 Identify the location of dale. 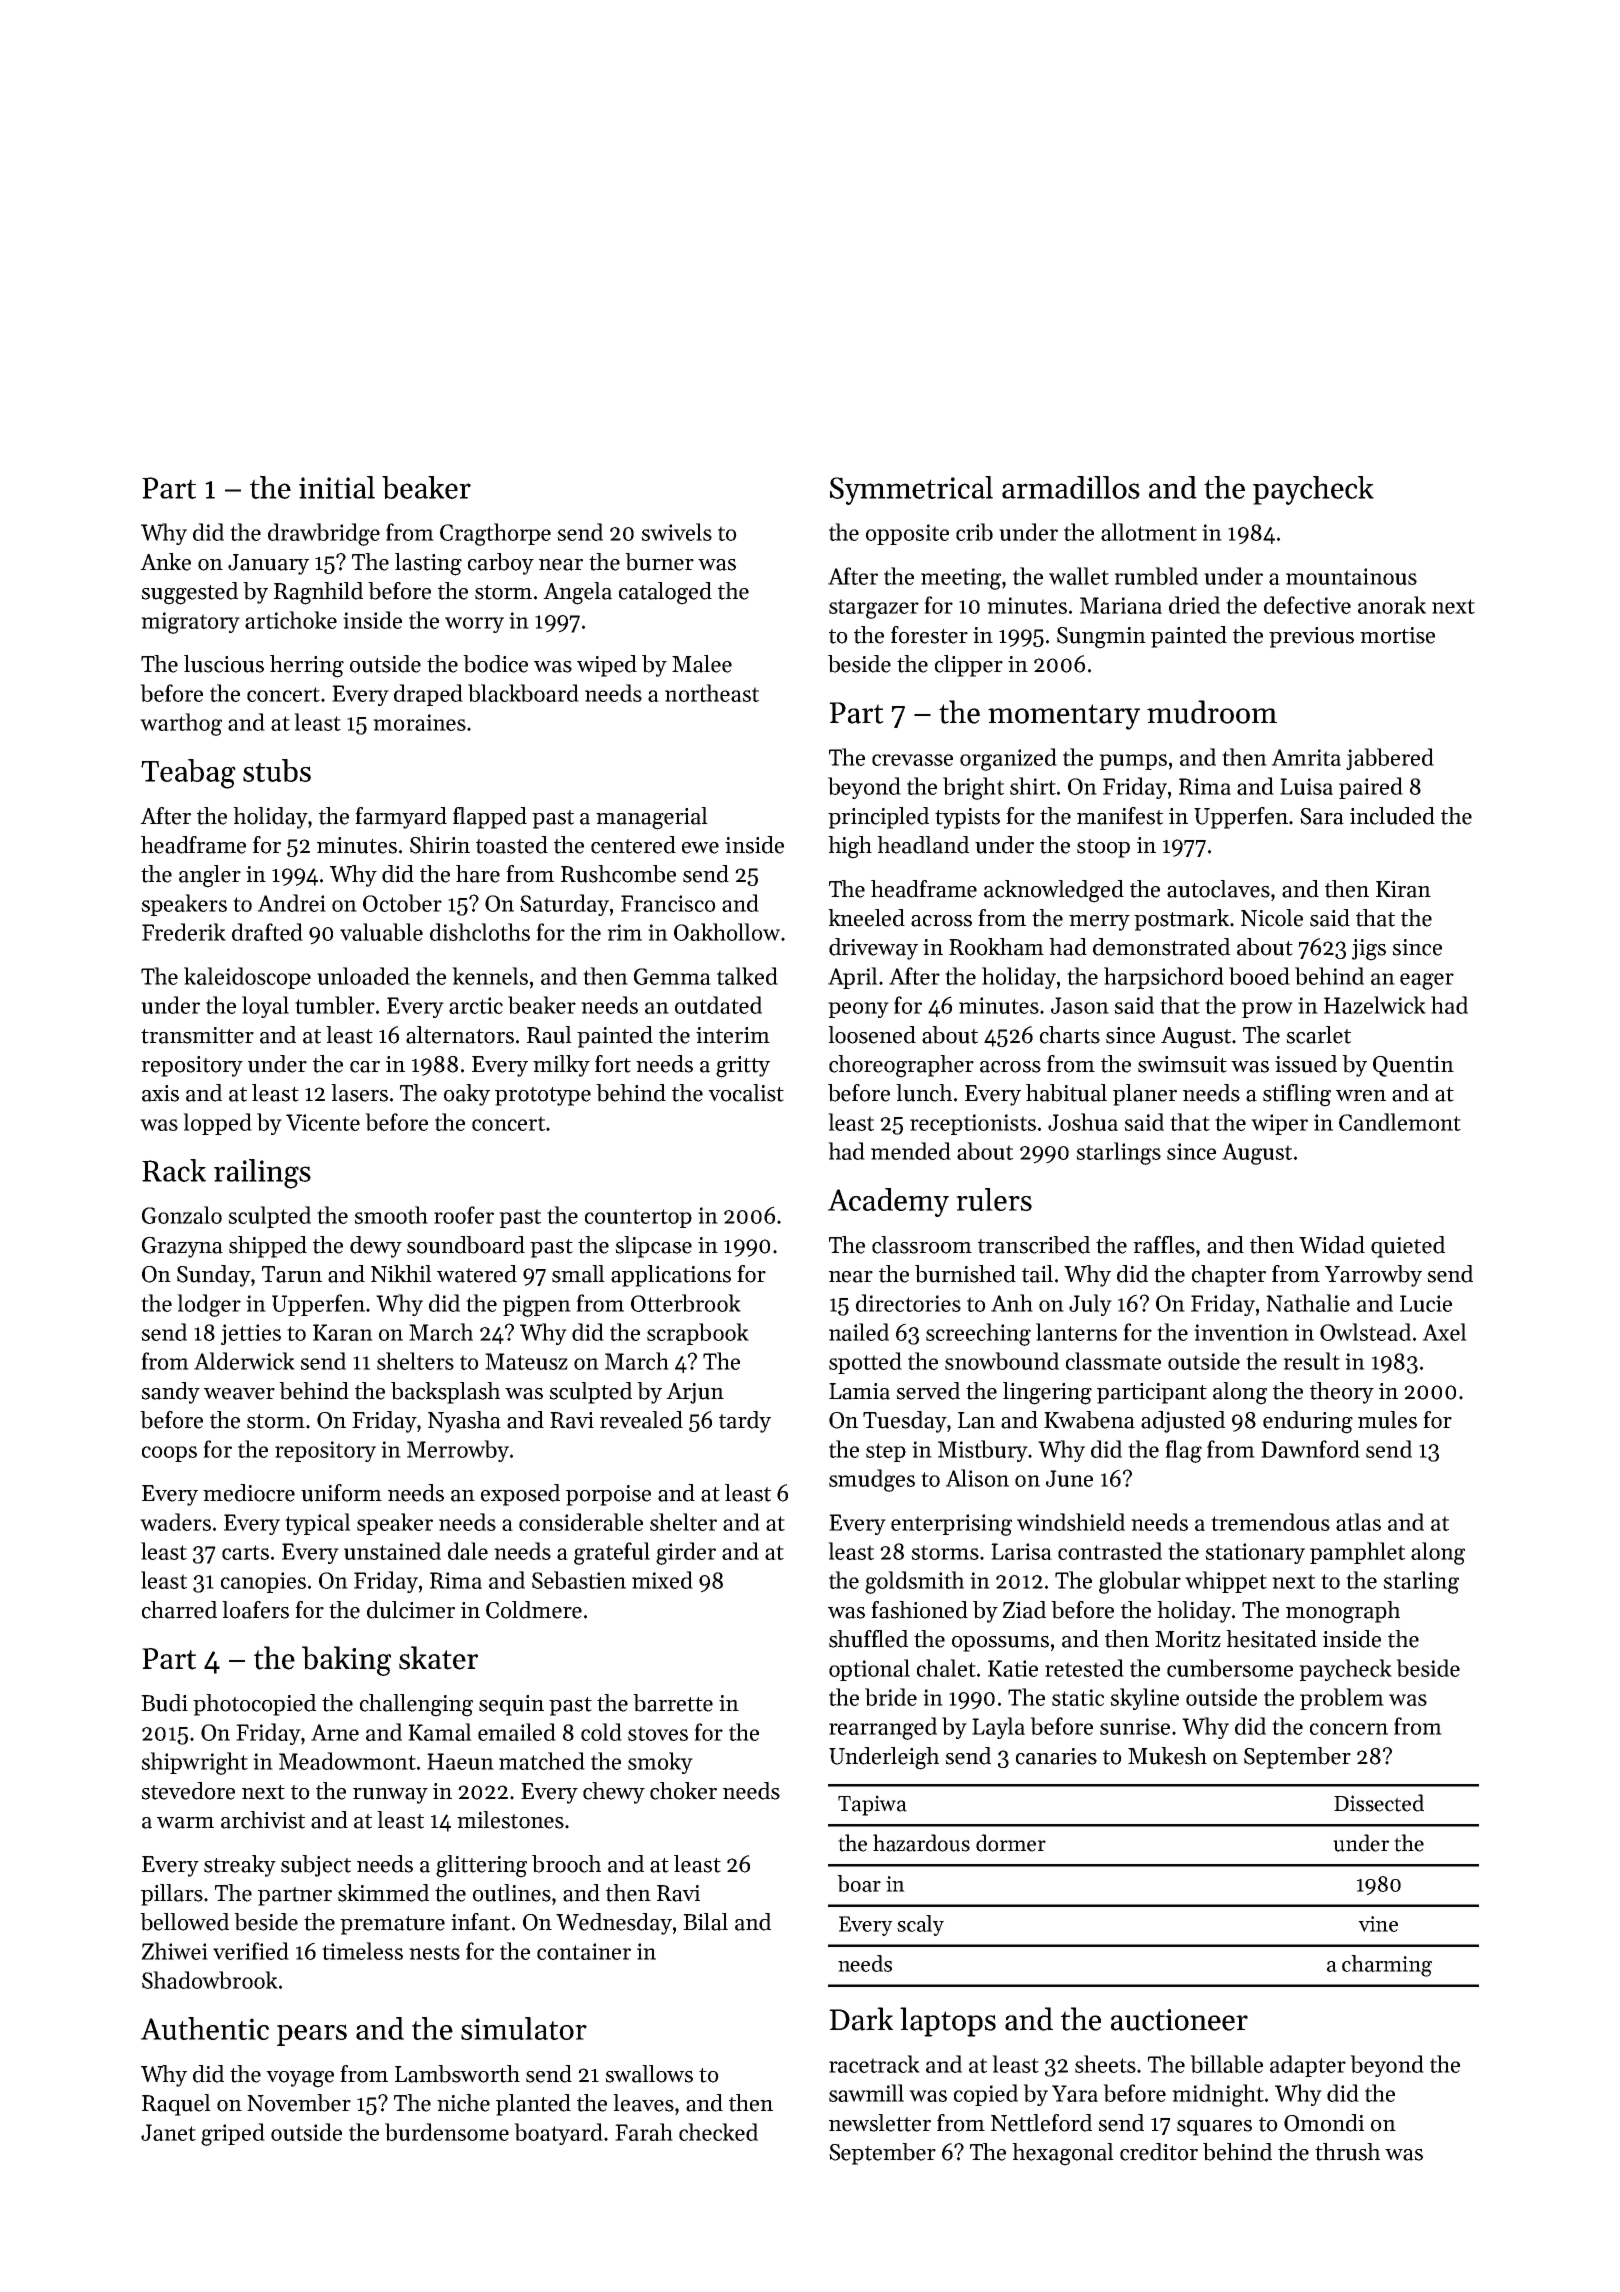
(468, 1551).
